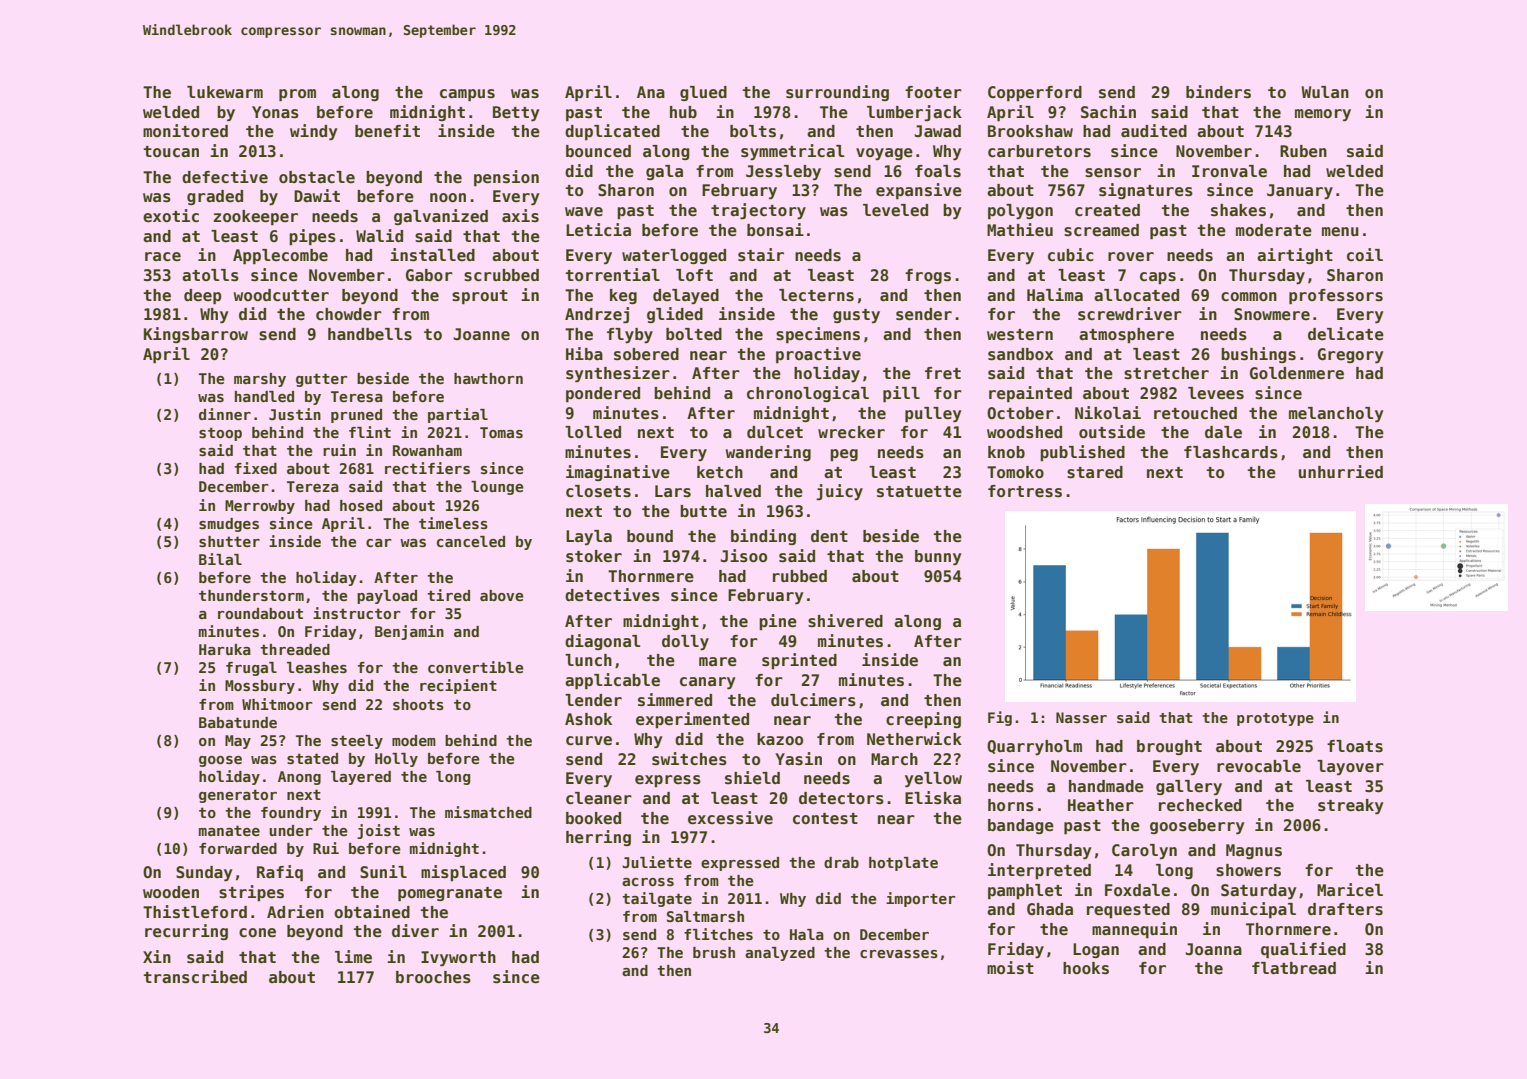 Image resolution: width=1527 pixels, height=1079 pixels. I want to click on canceled, so click(471, 541).
